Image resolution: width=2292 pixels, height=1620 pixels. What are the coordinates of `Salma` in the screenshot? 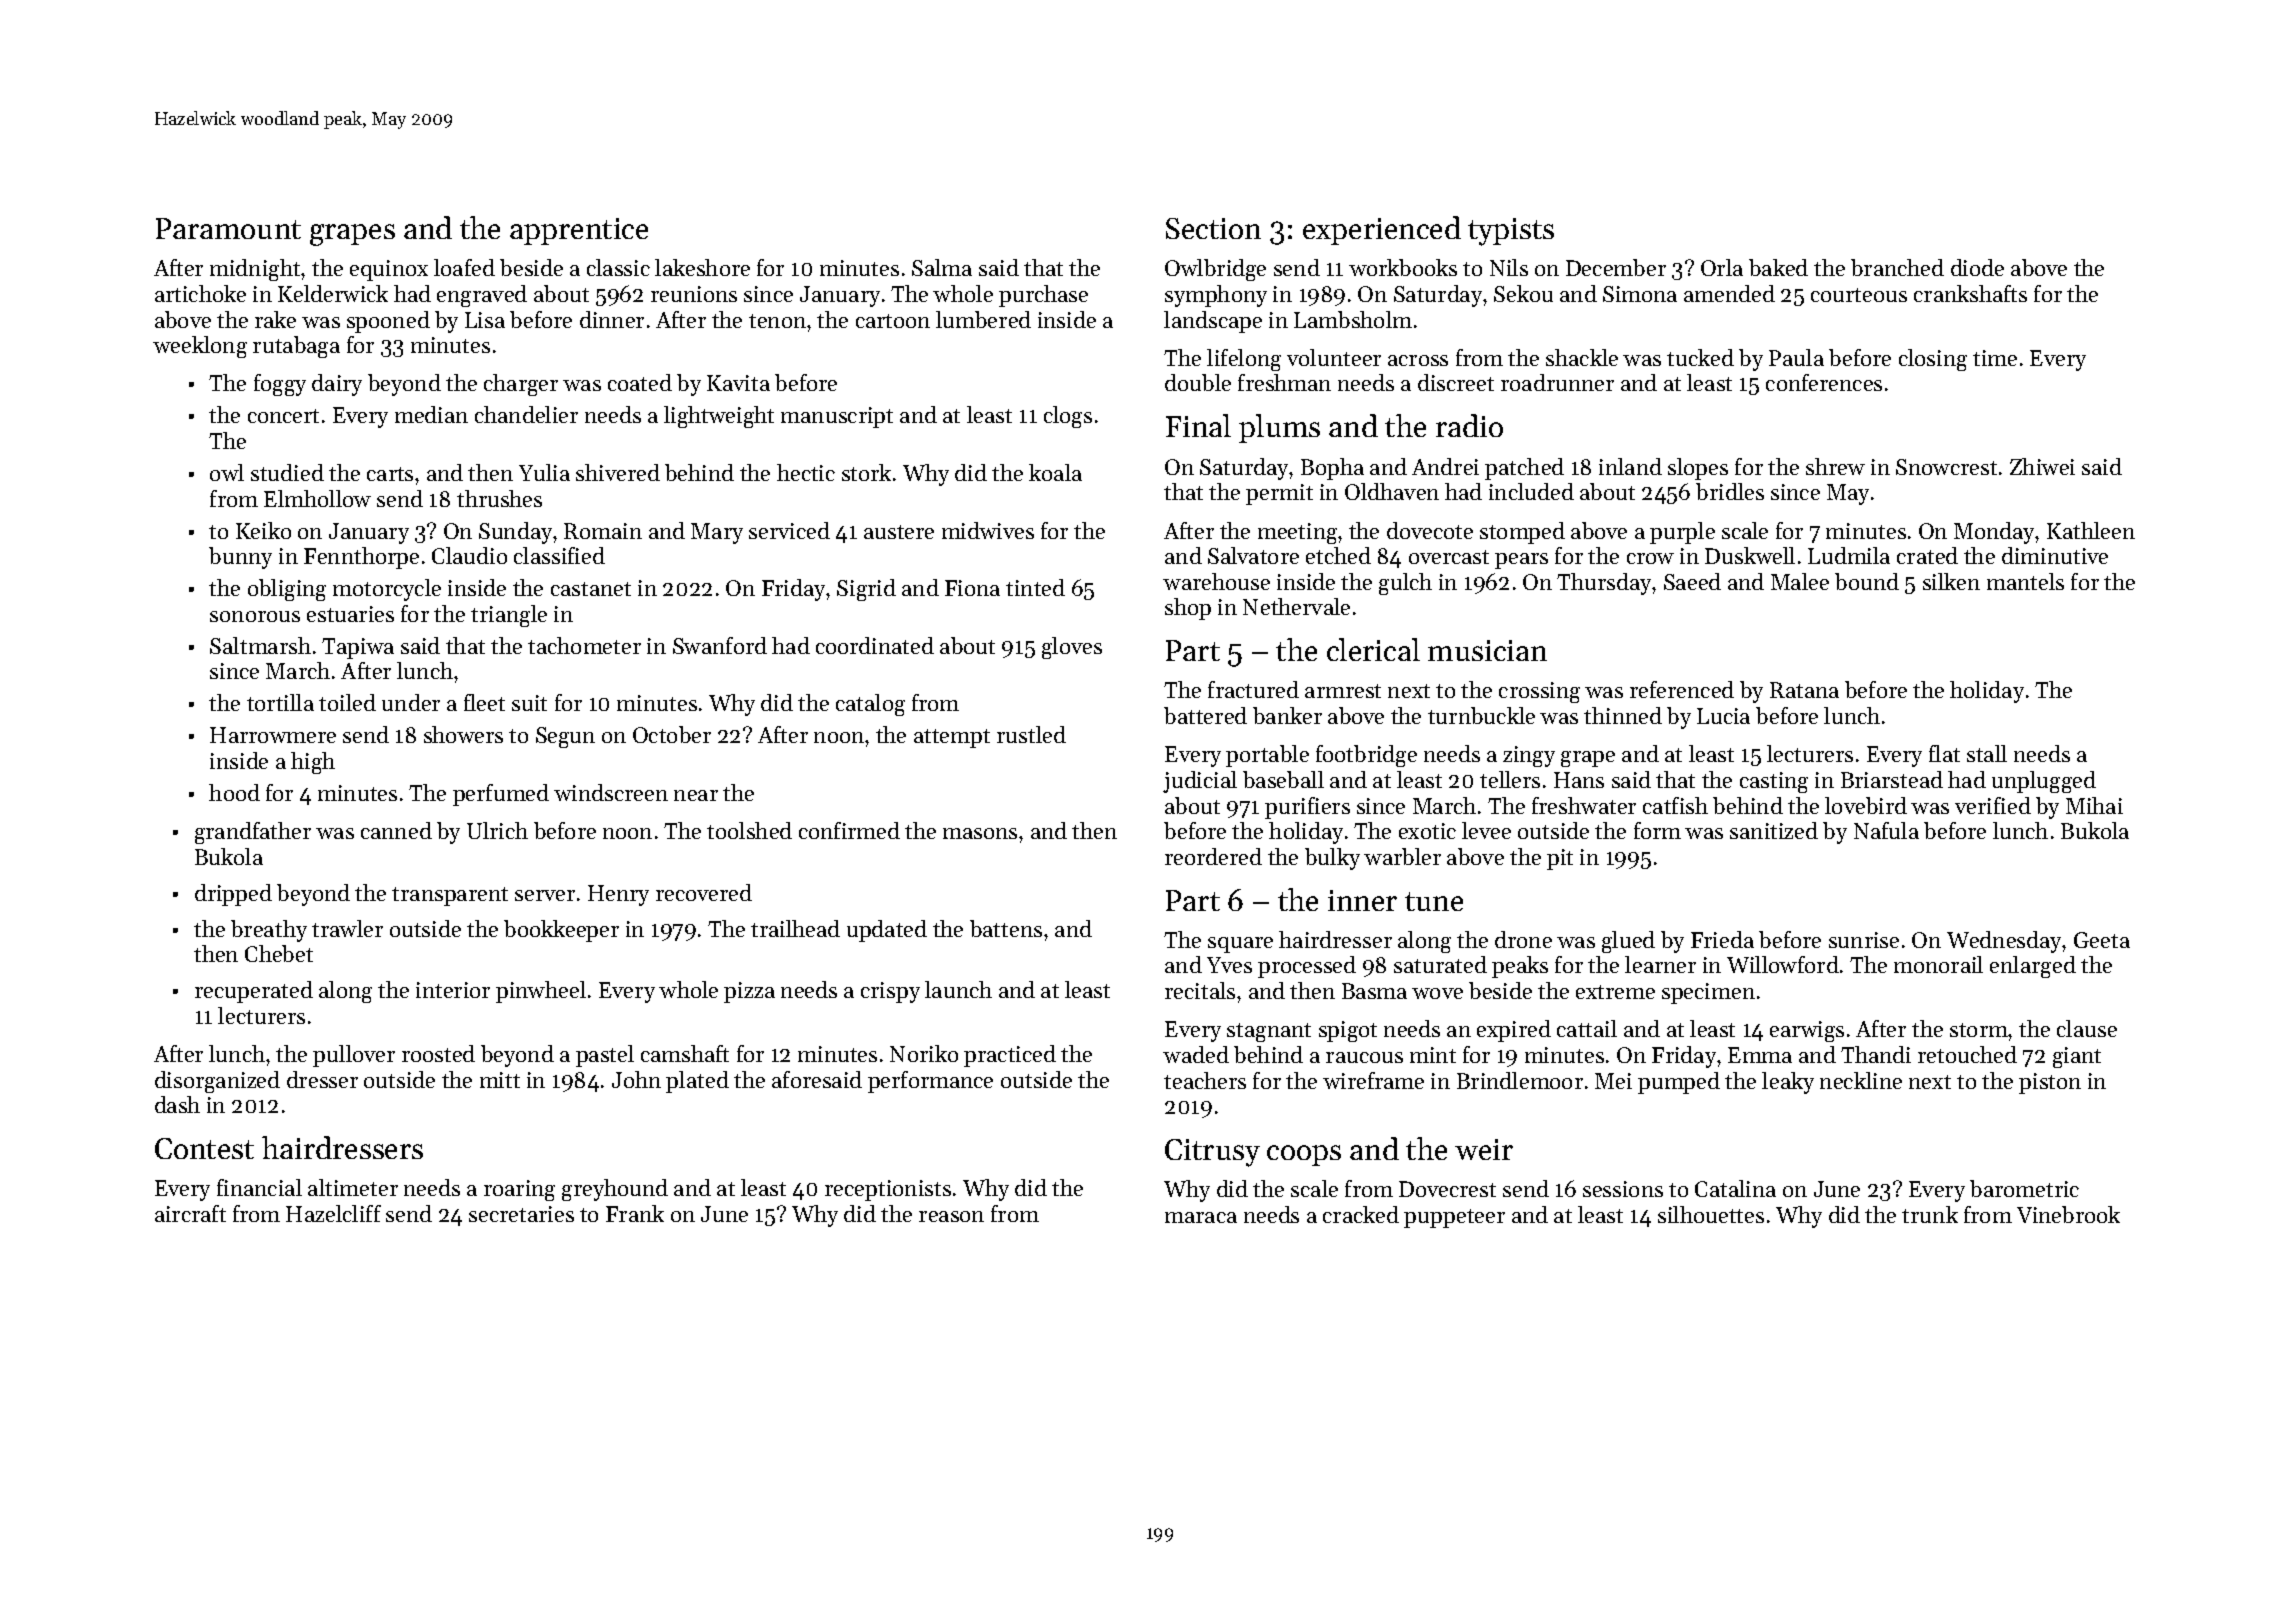 It's located at (942, 267).
